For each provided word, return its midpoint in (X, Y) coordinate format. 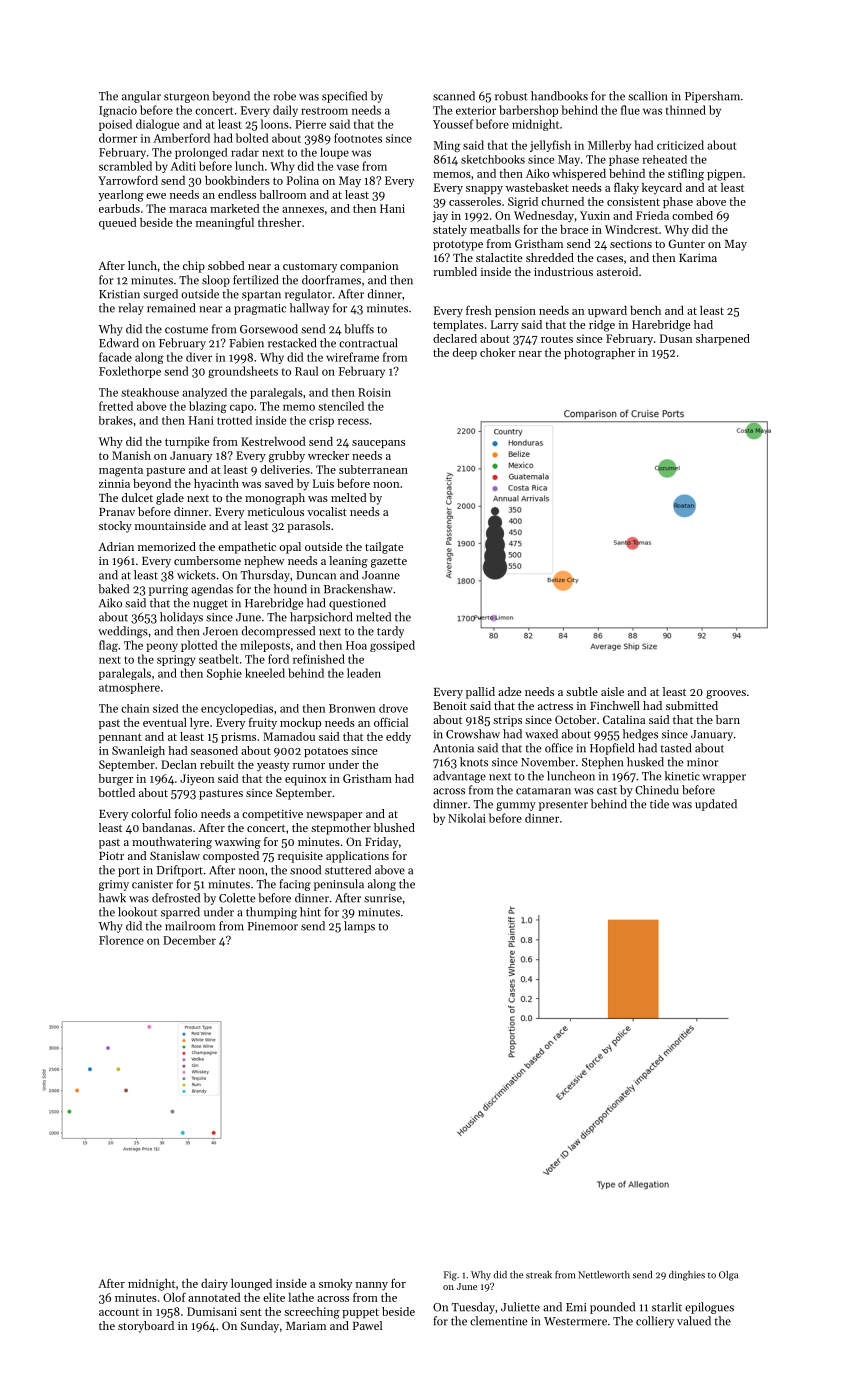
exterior (476, 110)
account (119, 1312)
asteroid (617, 271)
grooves (726, 694)
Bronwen (352, 708)
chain (135, 708)
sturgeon (186, 98)
